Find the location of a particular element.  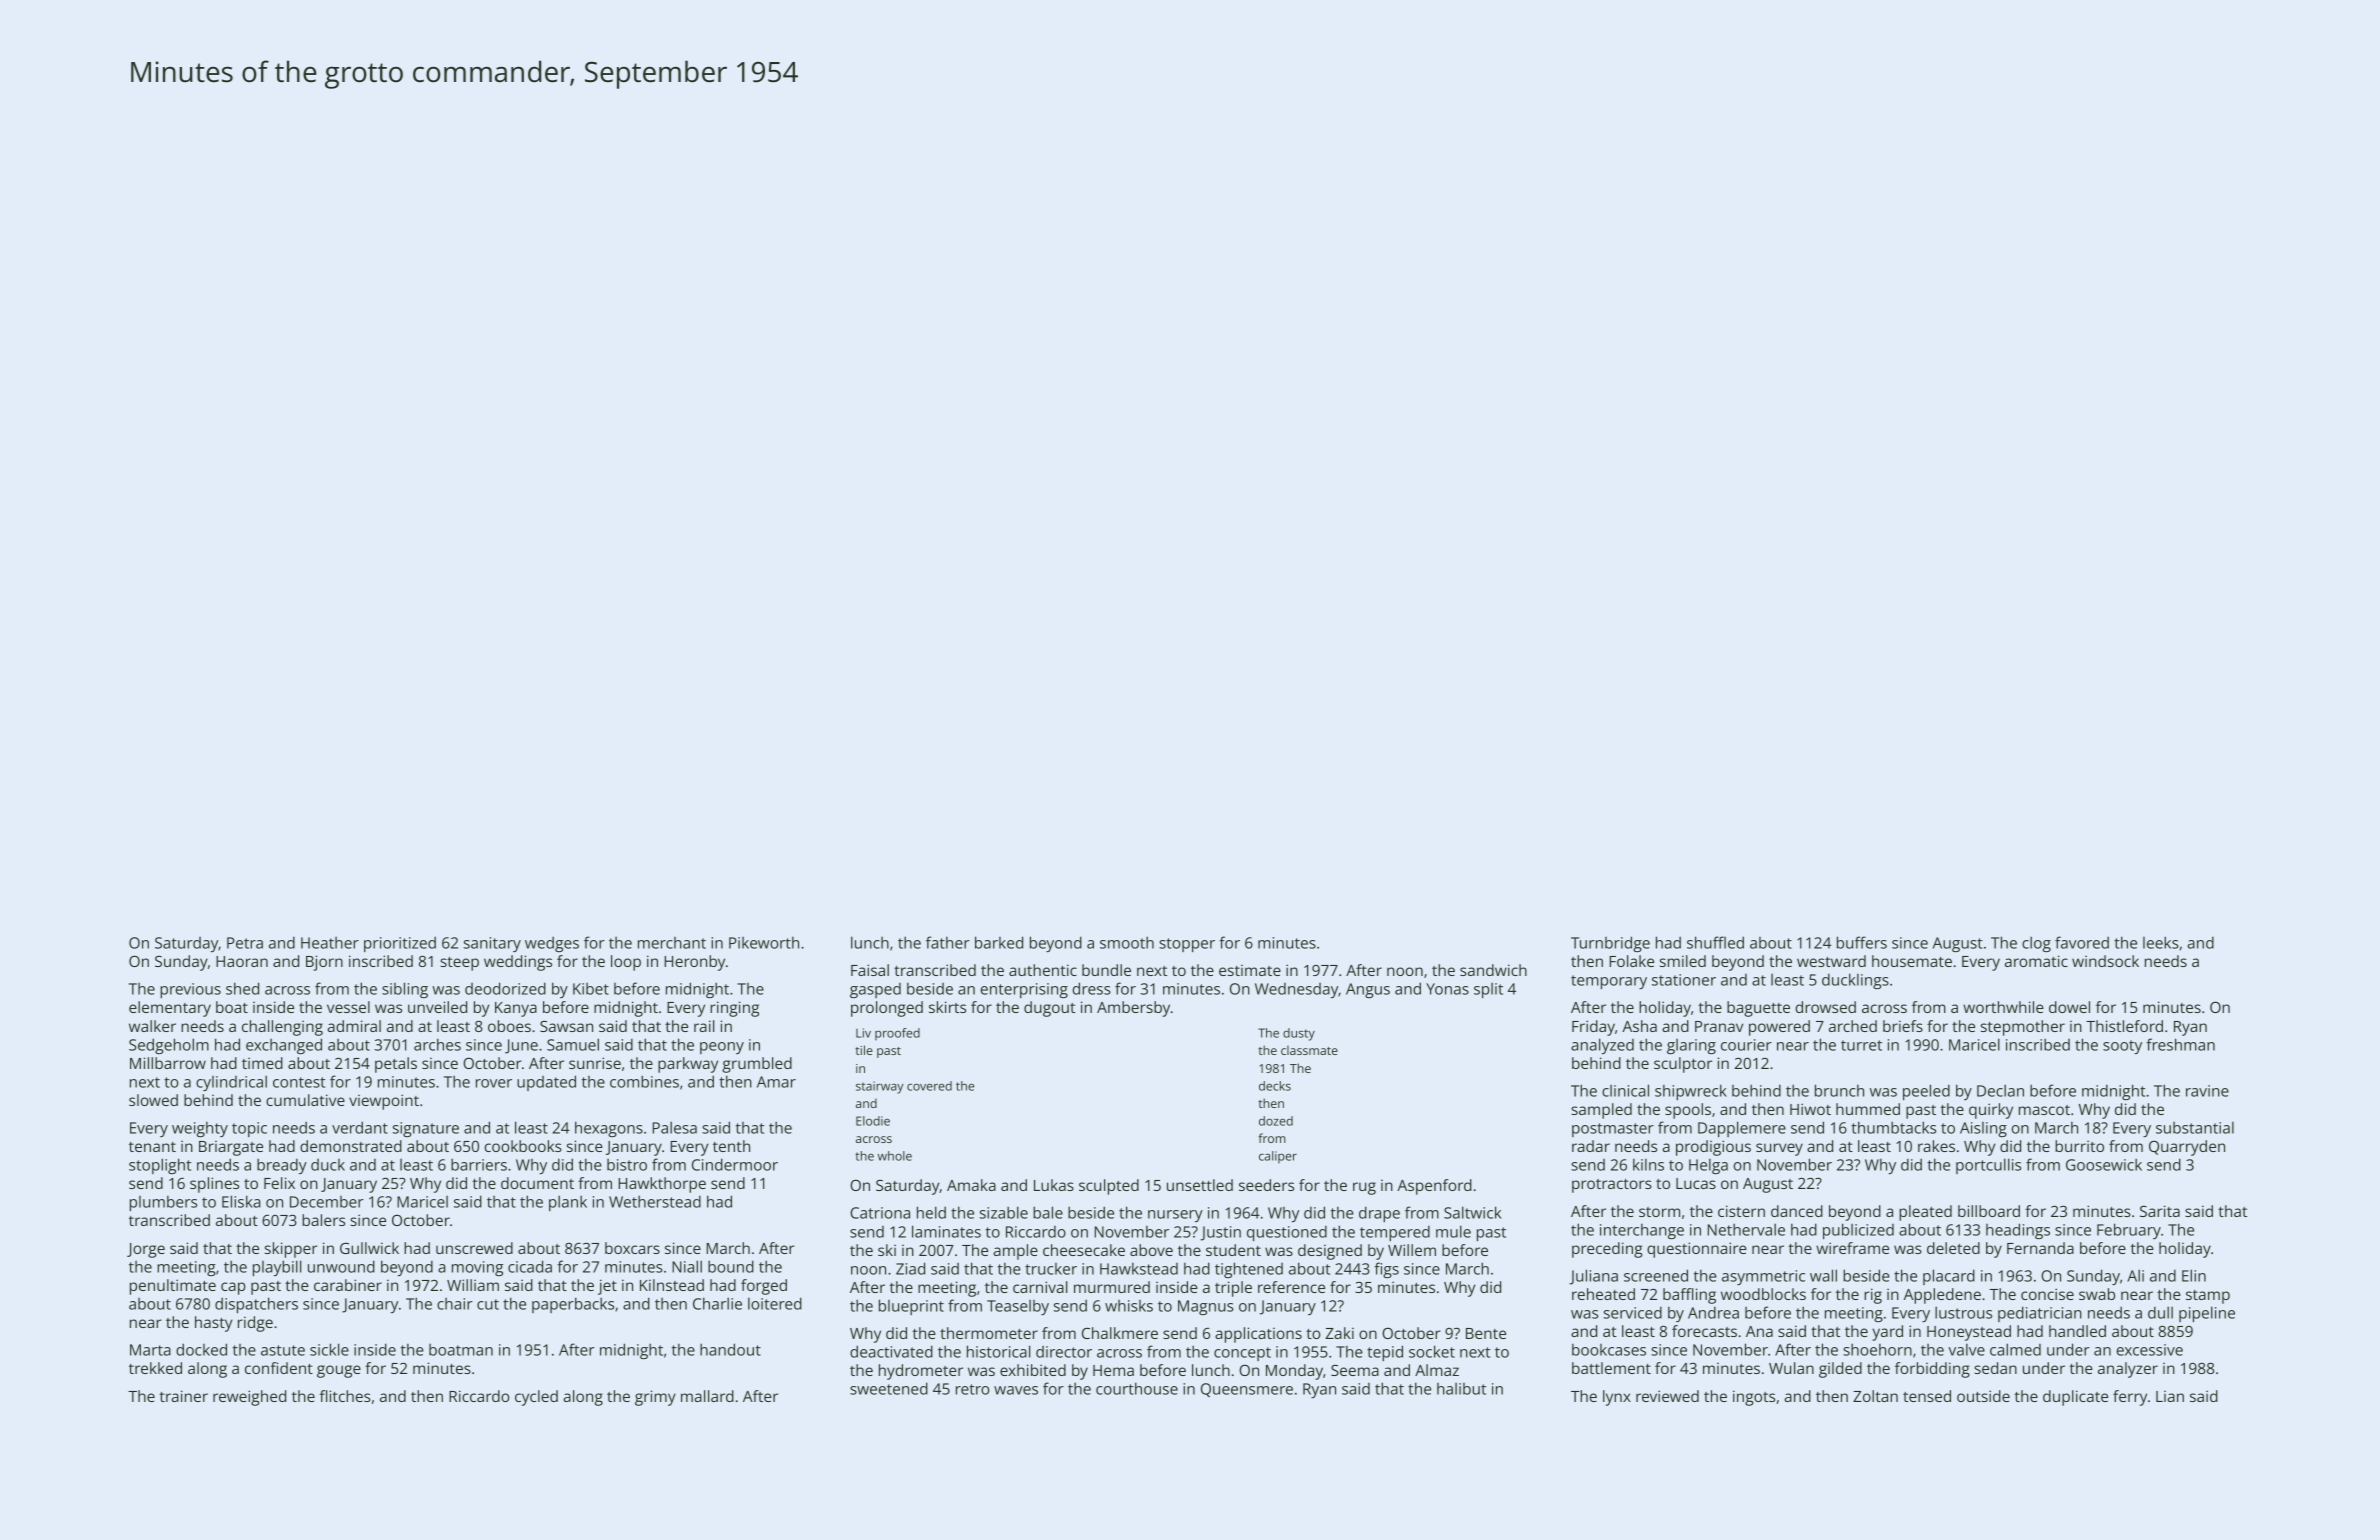

designed is located at coordinates (1330, 1252).
